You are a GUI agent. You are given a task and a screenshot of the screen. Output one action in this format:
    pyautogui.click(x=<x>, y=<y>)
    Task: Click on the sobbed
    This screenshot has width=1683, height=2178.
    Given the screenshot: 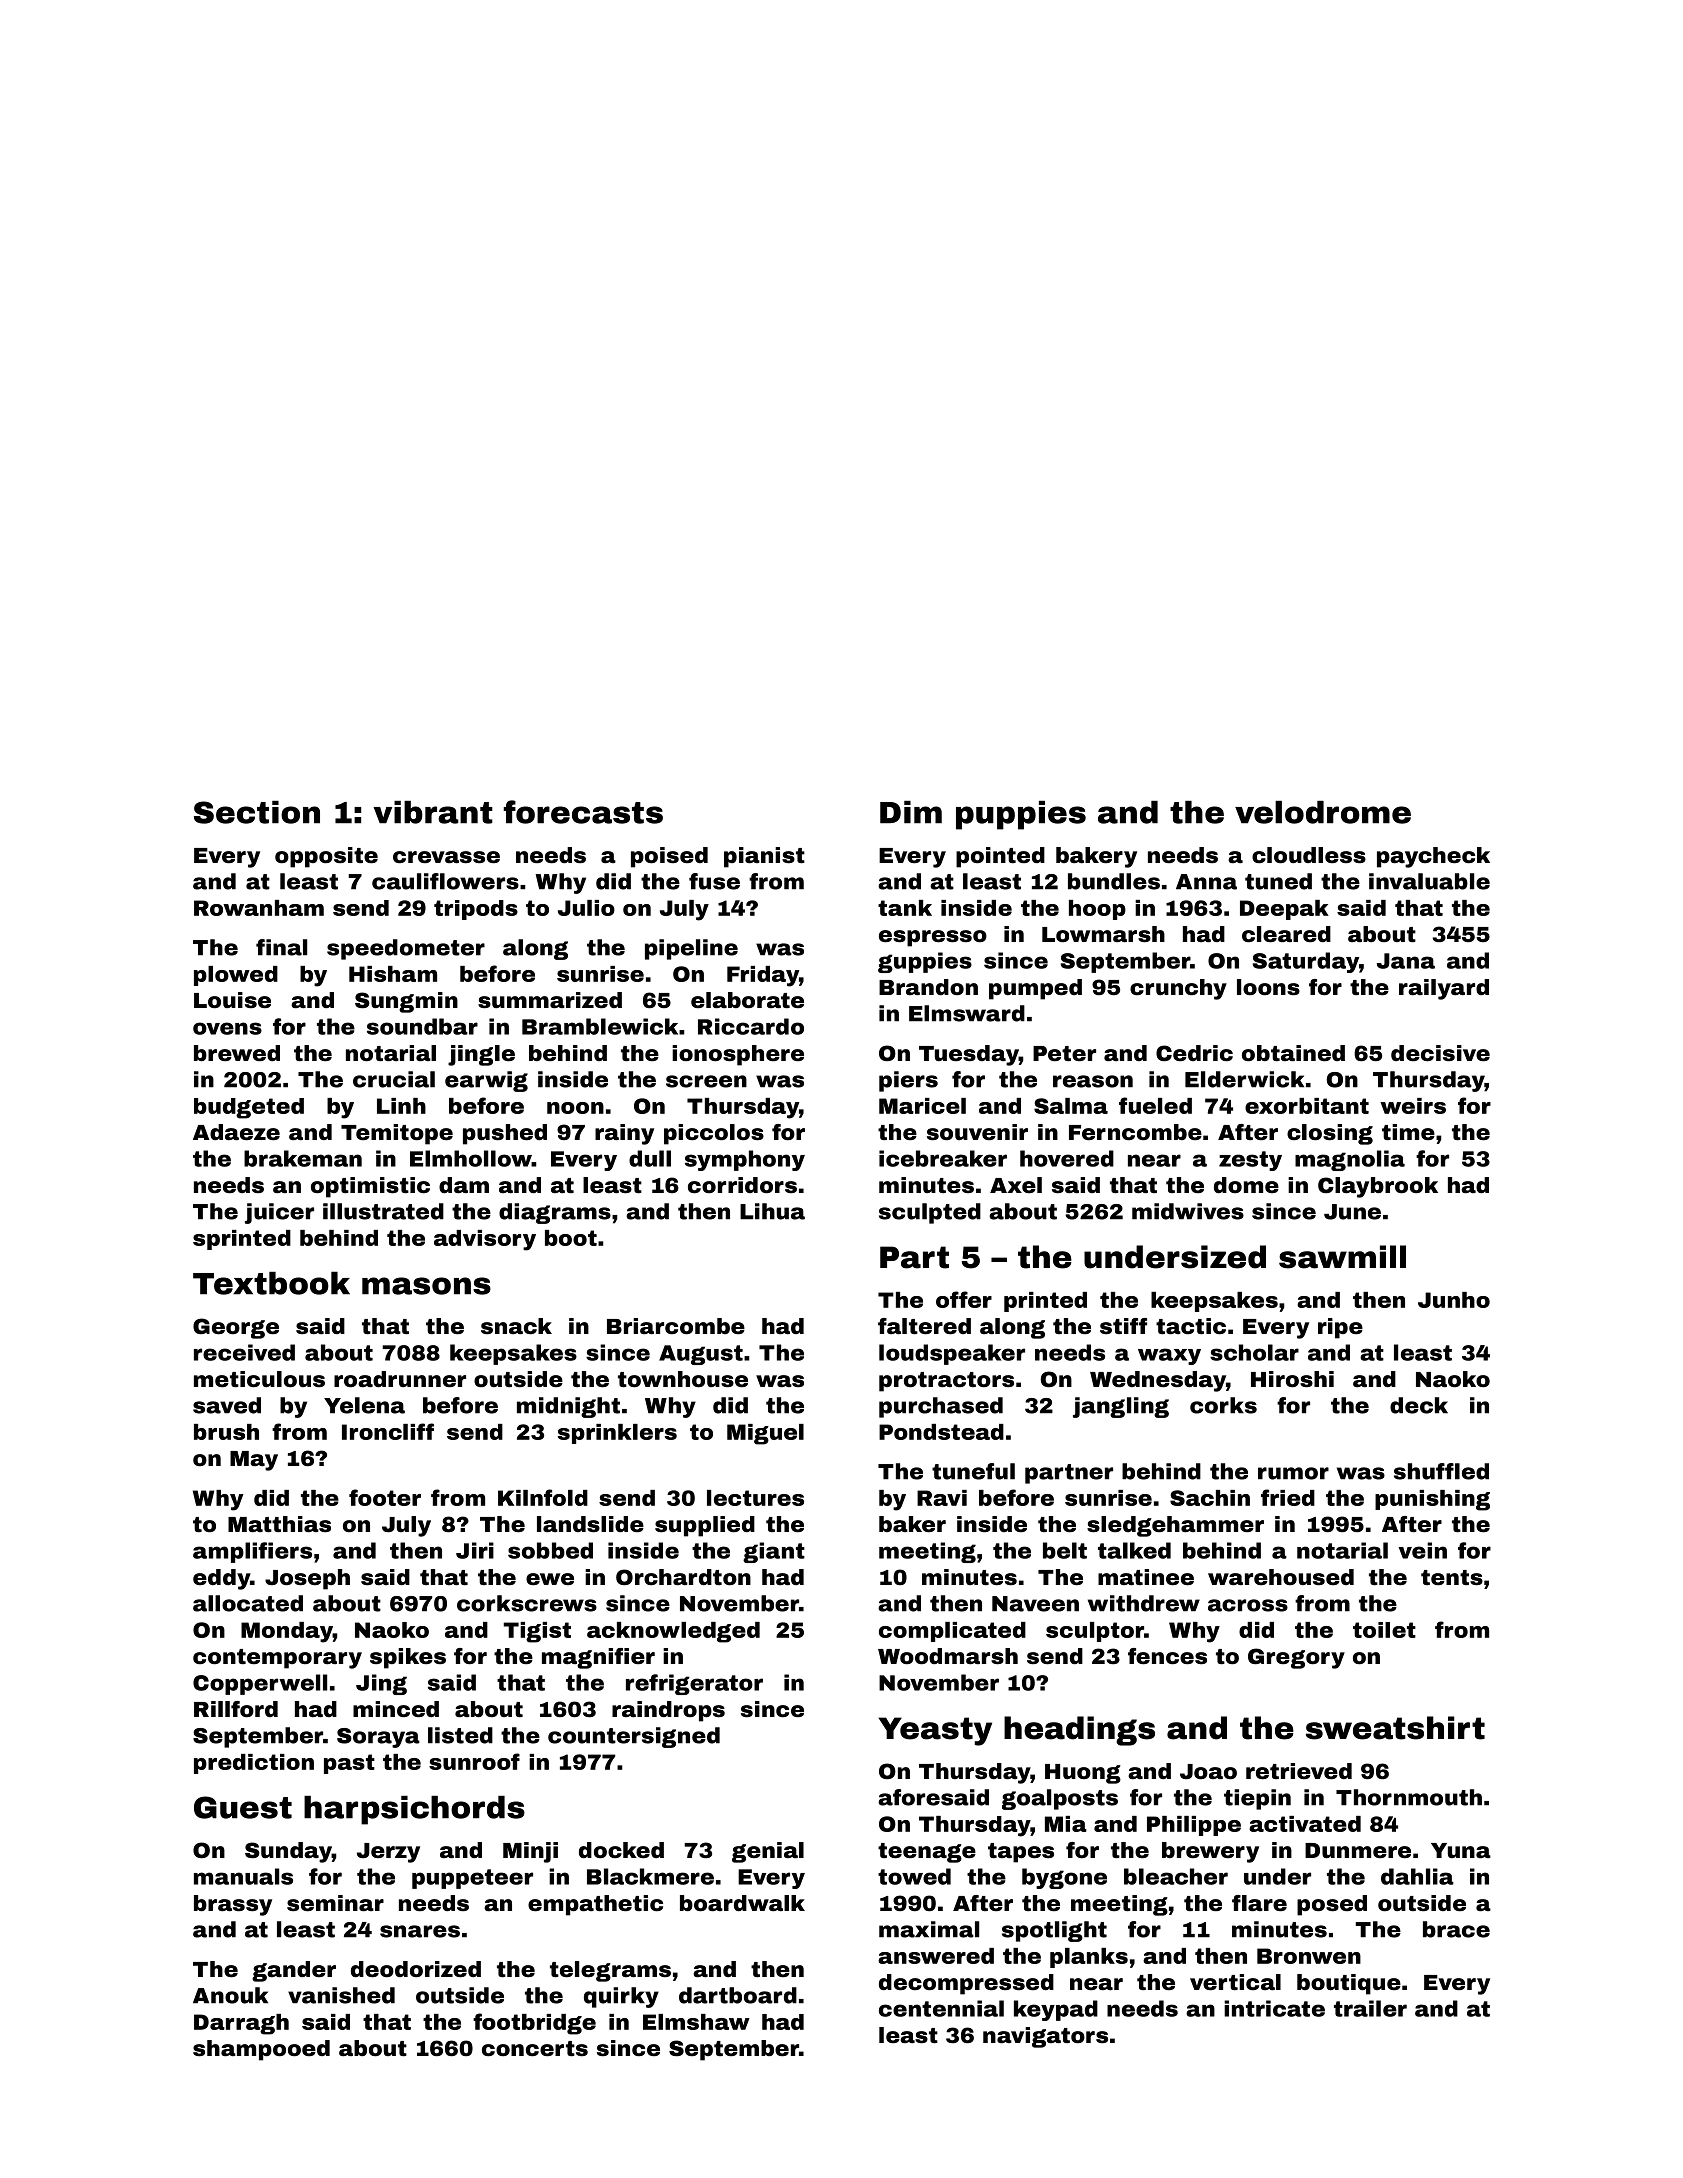 What is the action you would take?
    pyautogui.click(x=550, y=1550)
